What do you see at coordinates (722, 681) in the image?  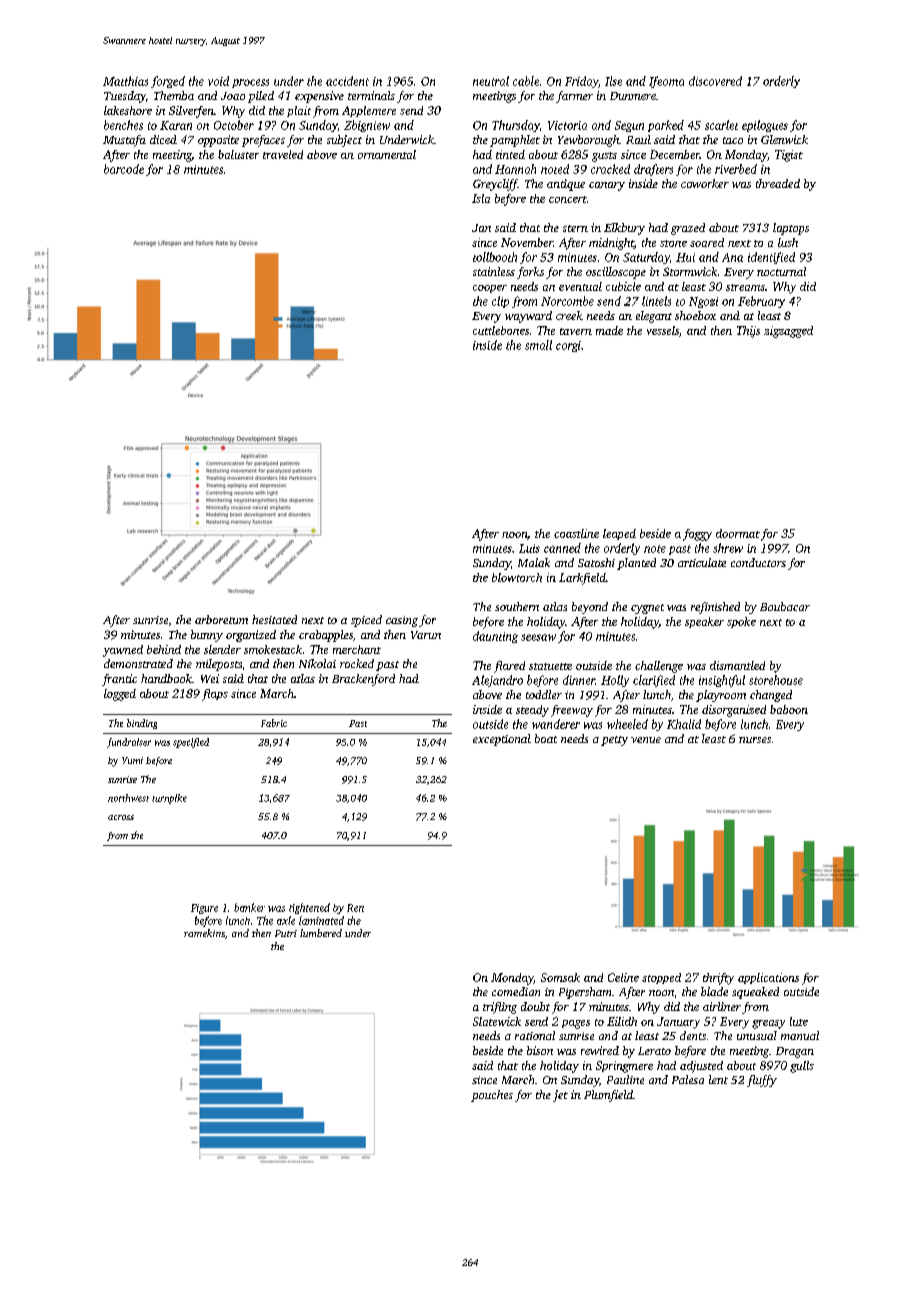 I see `insightful` at bounding box center [722, 681].
